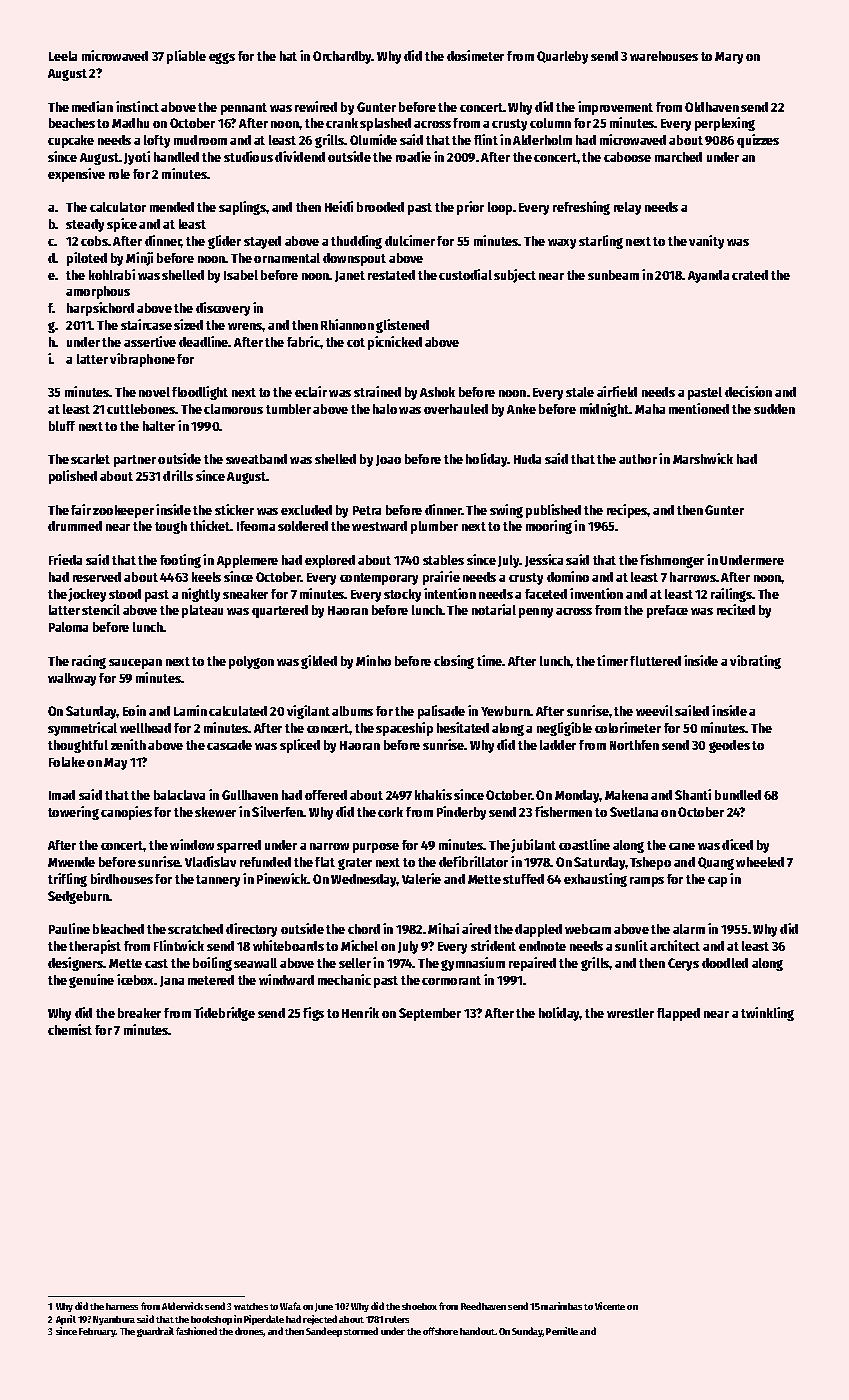 The height and width of the screenshot is (1400, 849). Describe the element at coordinates (664, 56) in the screenshot. I see `warehouses` at that location.
